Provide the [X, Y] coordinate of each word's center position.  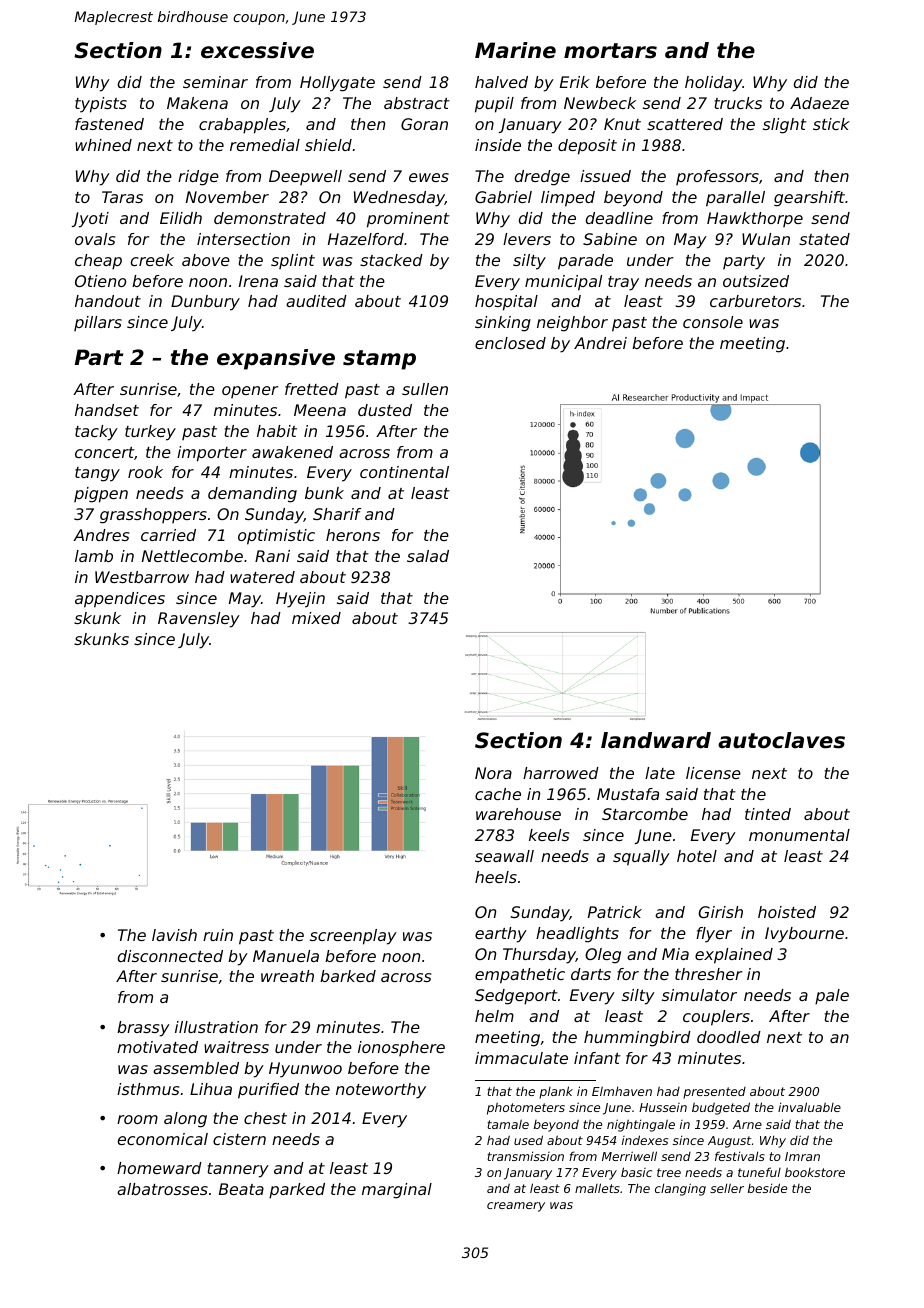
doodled [729, 1037]
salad [428, 556]
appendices [120, 600]
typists [101, 105]
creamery [516, 1207]
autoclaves [781, 740]
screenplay [353, 937]
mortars [610, 51]
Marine [515, 50]
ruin [218, 935]
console [713, 322]
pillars [98, 323]
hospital [506, 303]
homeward [159, 1168]
